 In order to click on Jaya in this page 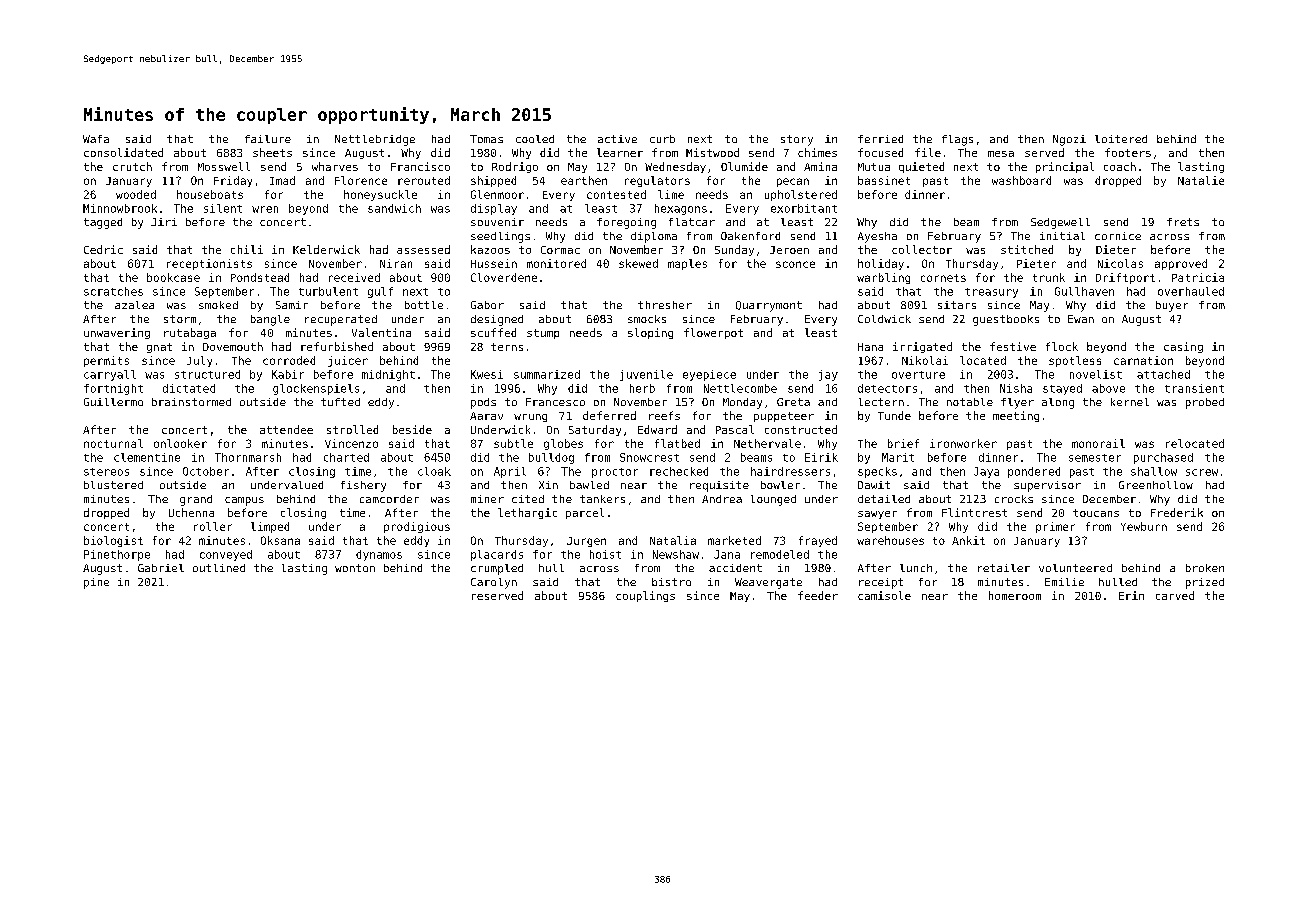, I will do `click(986, 472)`.
